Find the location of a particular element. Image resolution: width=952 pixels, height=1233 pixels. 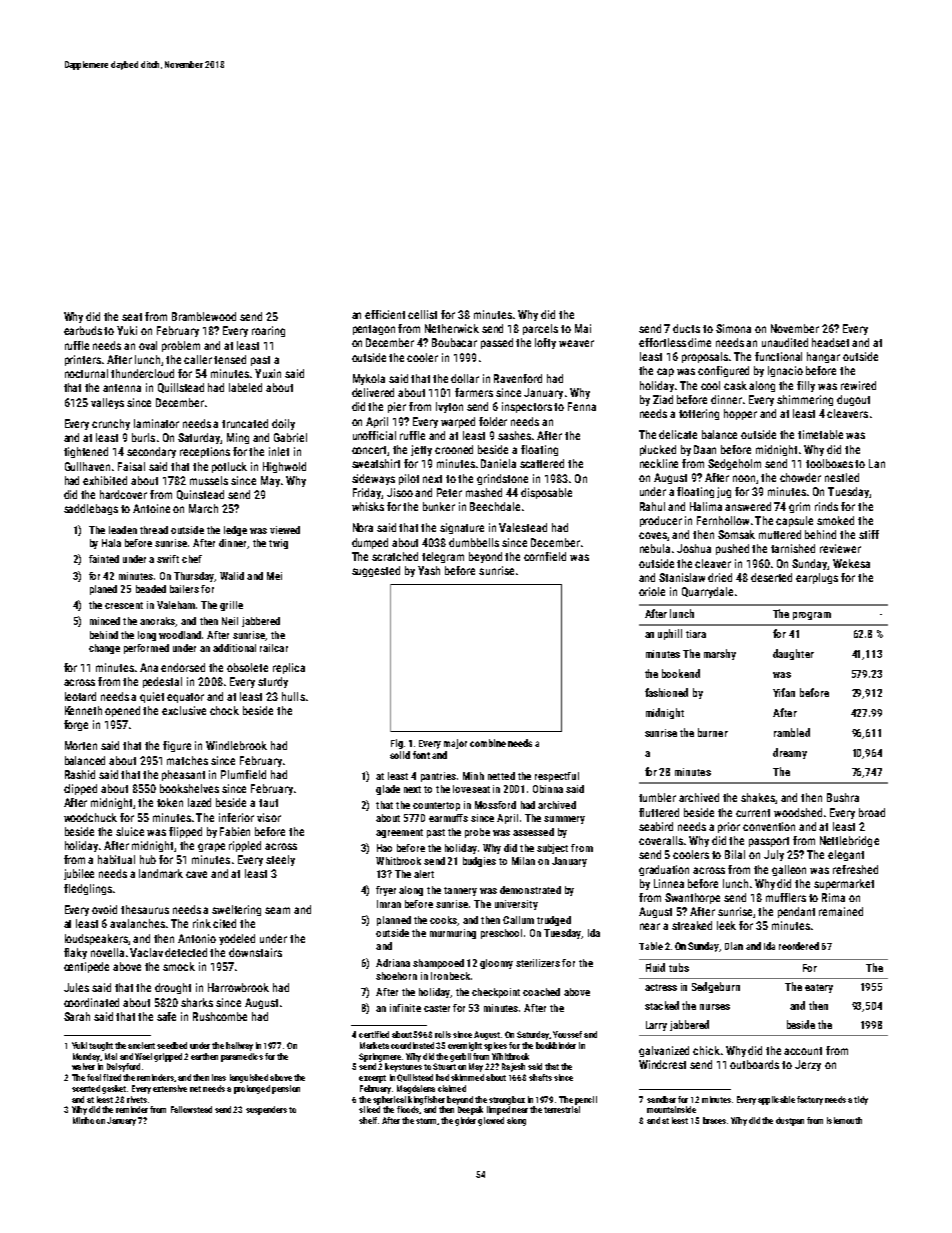

Swanthorpe is located at coordinates (692, 898).
